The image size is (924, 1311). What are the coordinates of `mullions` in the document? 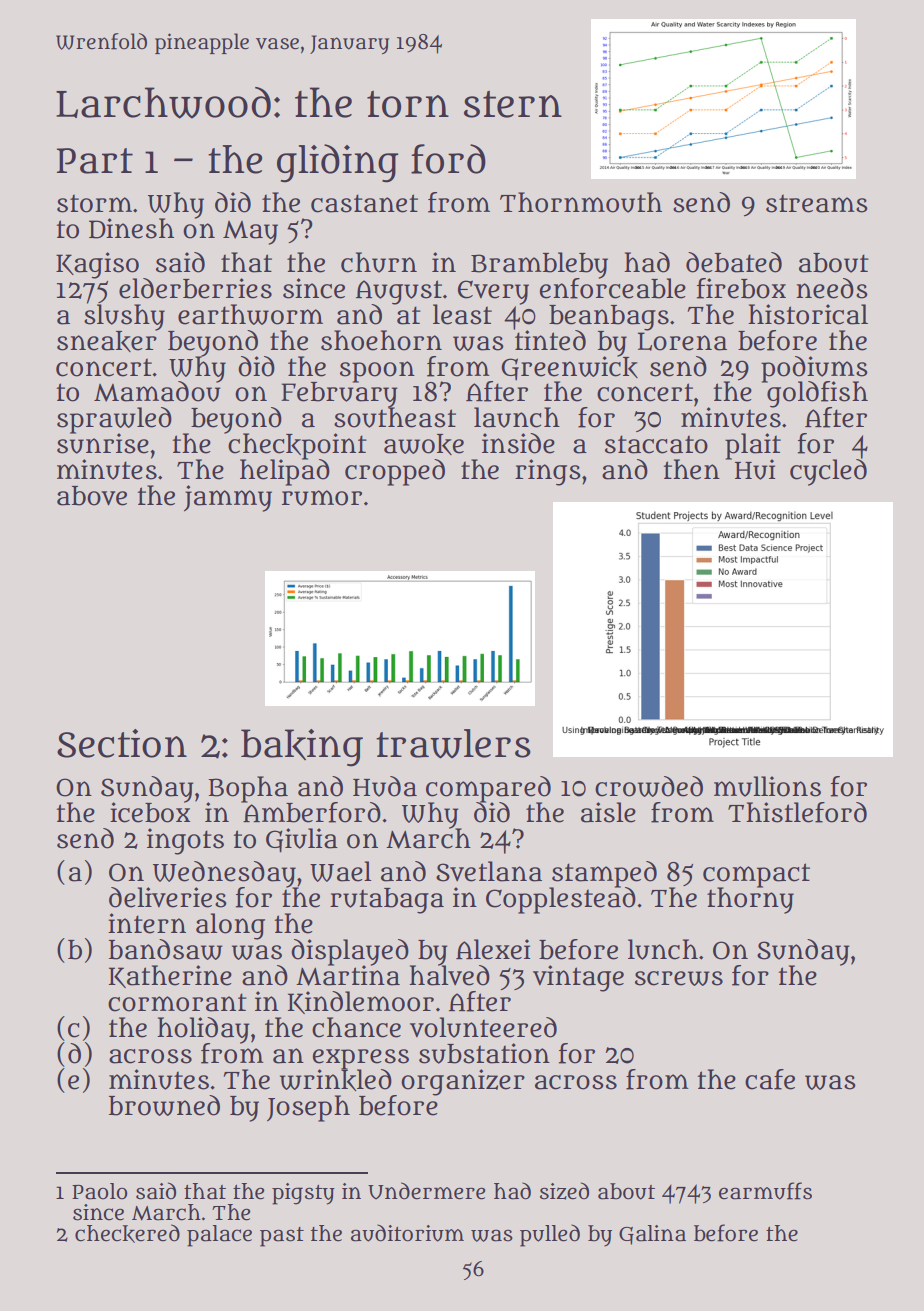 It's located at (767, 786).
